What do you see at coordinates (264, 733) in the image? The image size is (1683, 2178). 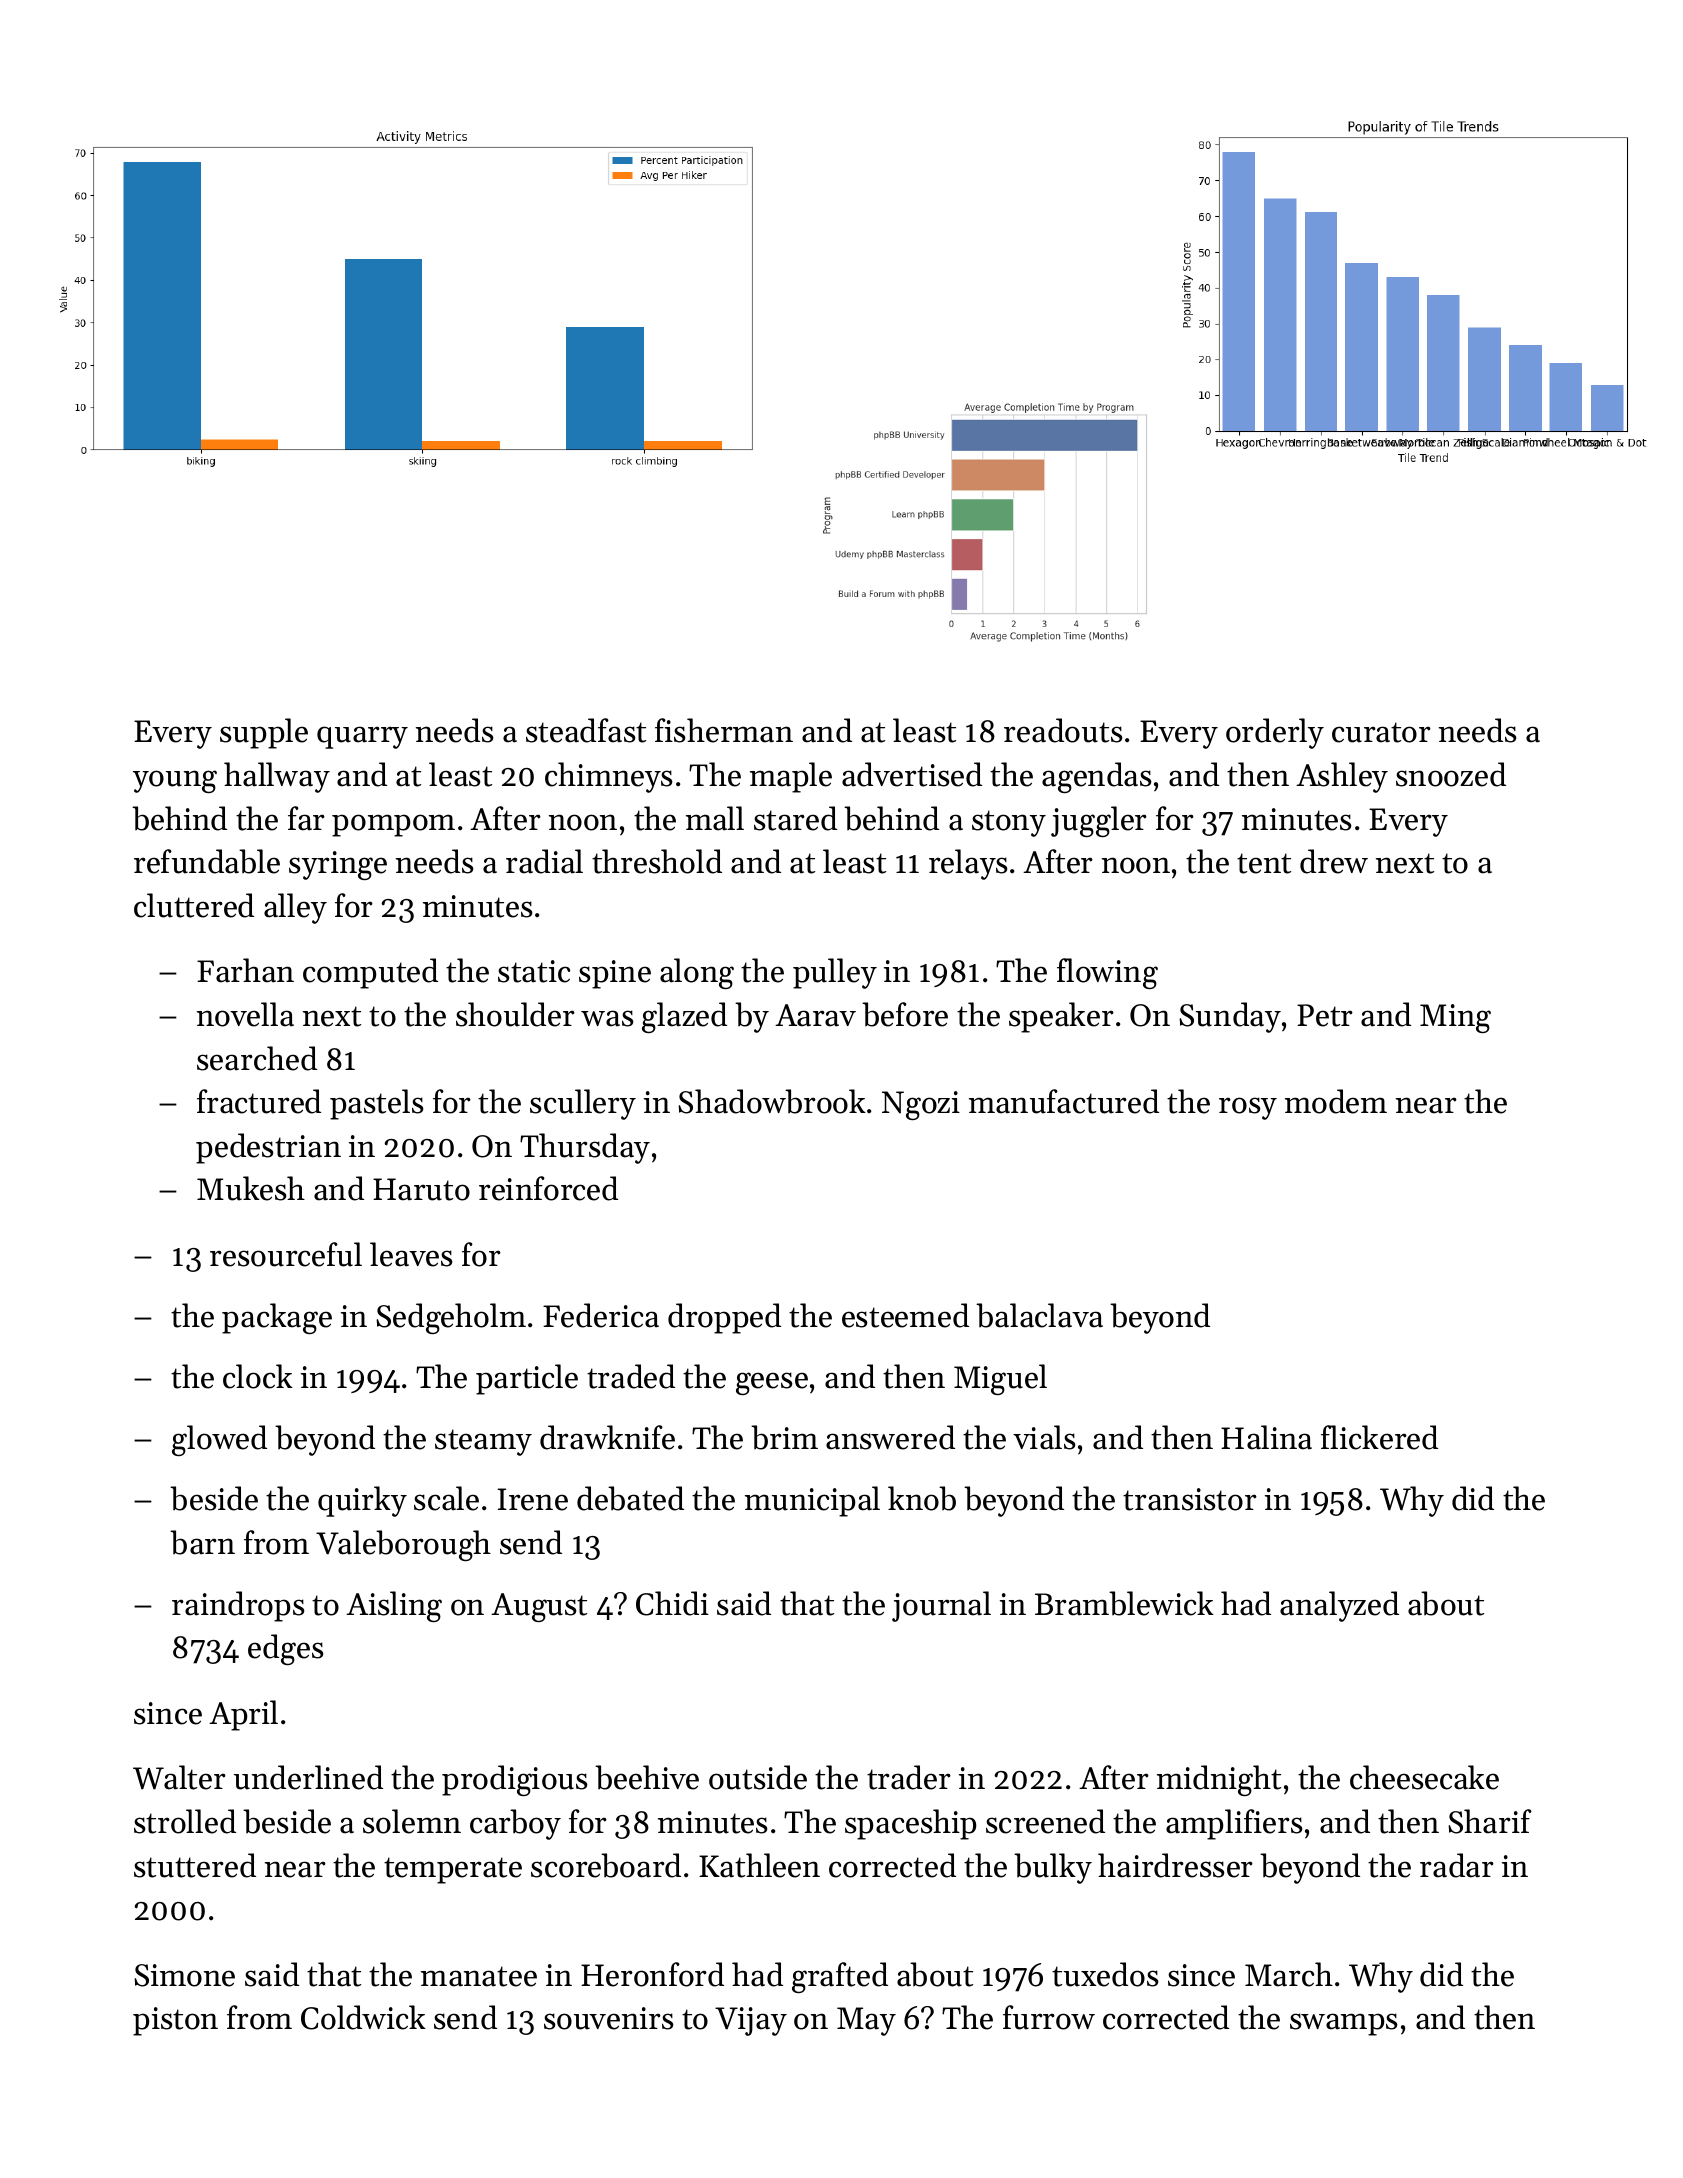 I see `supple` at bounding box center [264, 733].
